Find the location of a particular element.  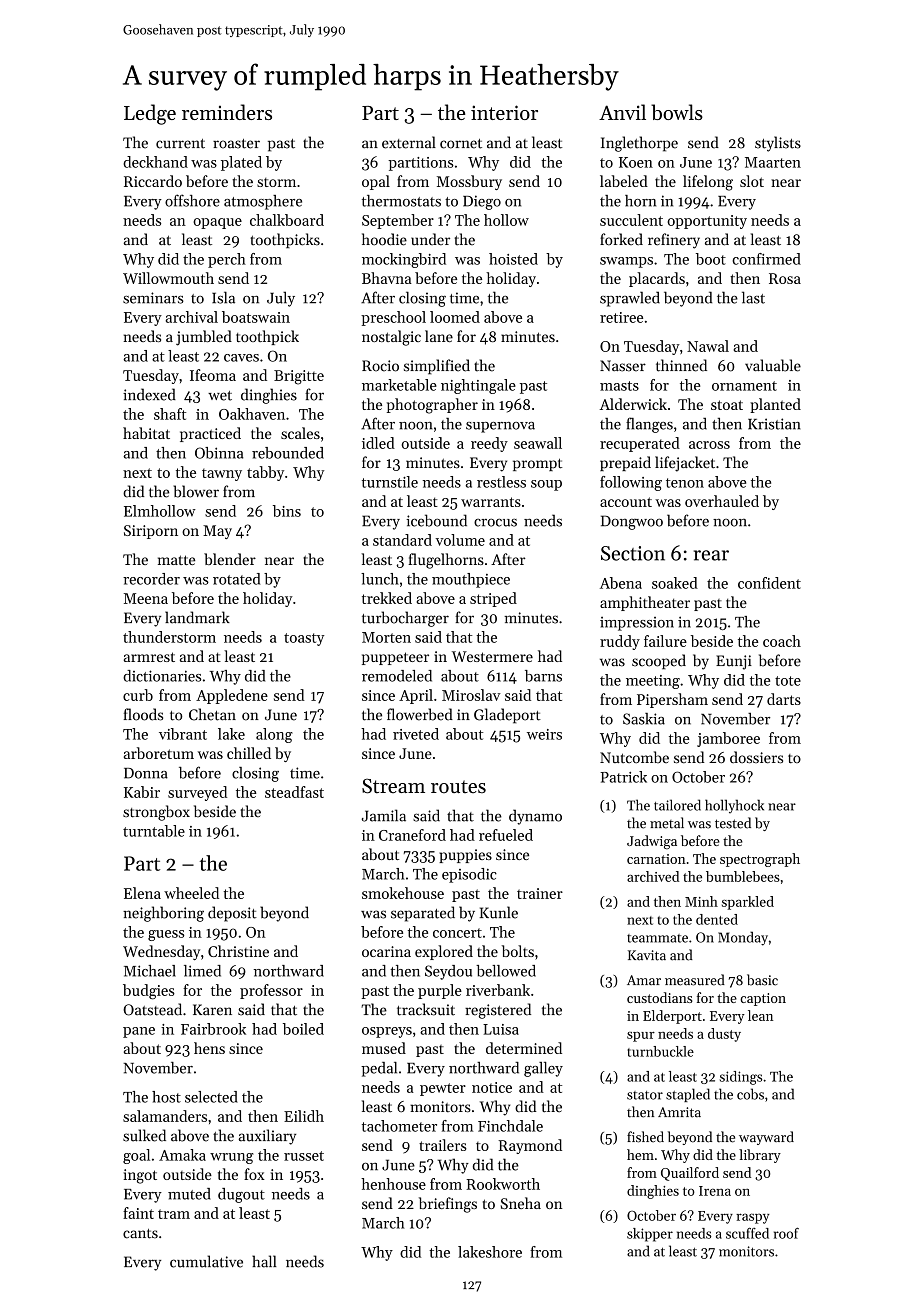

cumulative is located at coordinates (206, 1261).
